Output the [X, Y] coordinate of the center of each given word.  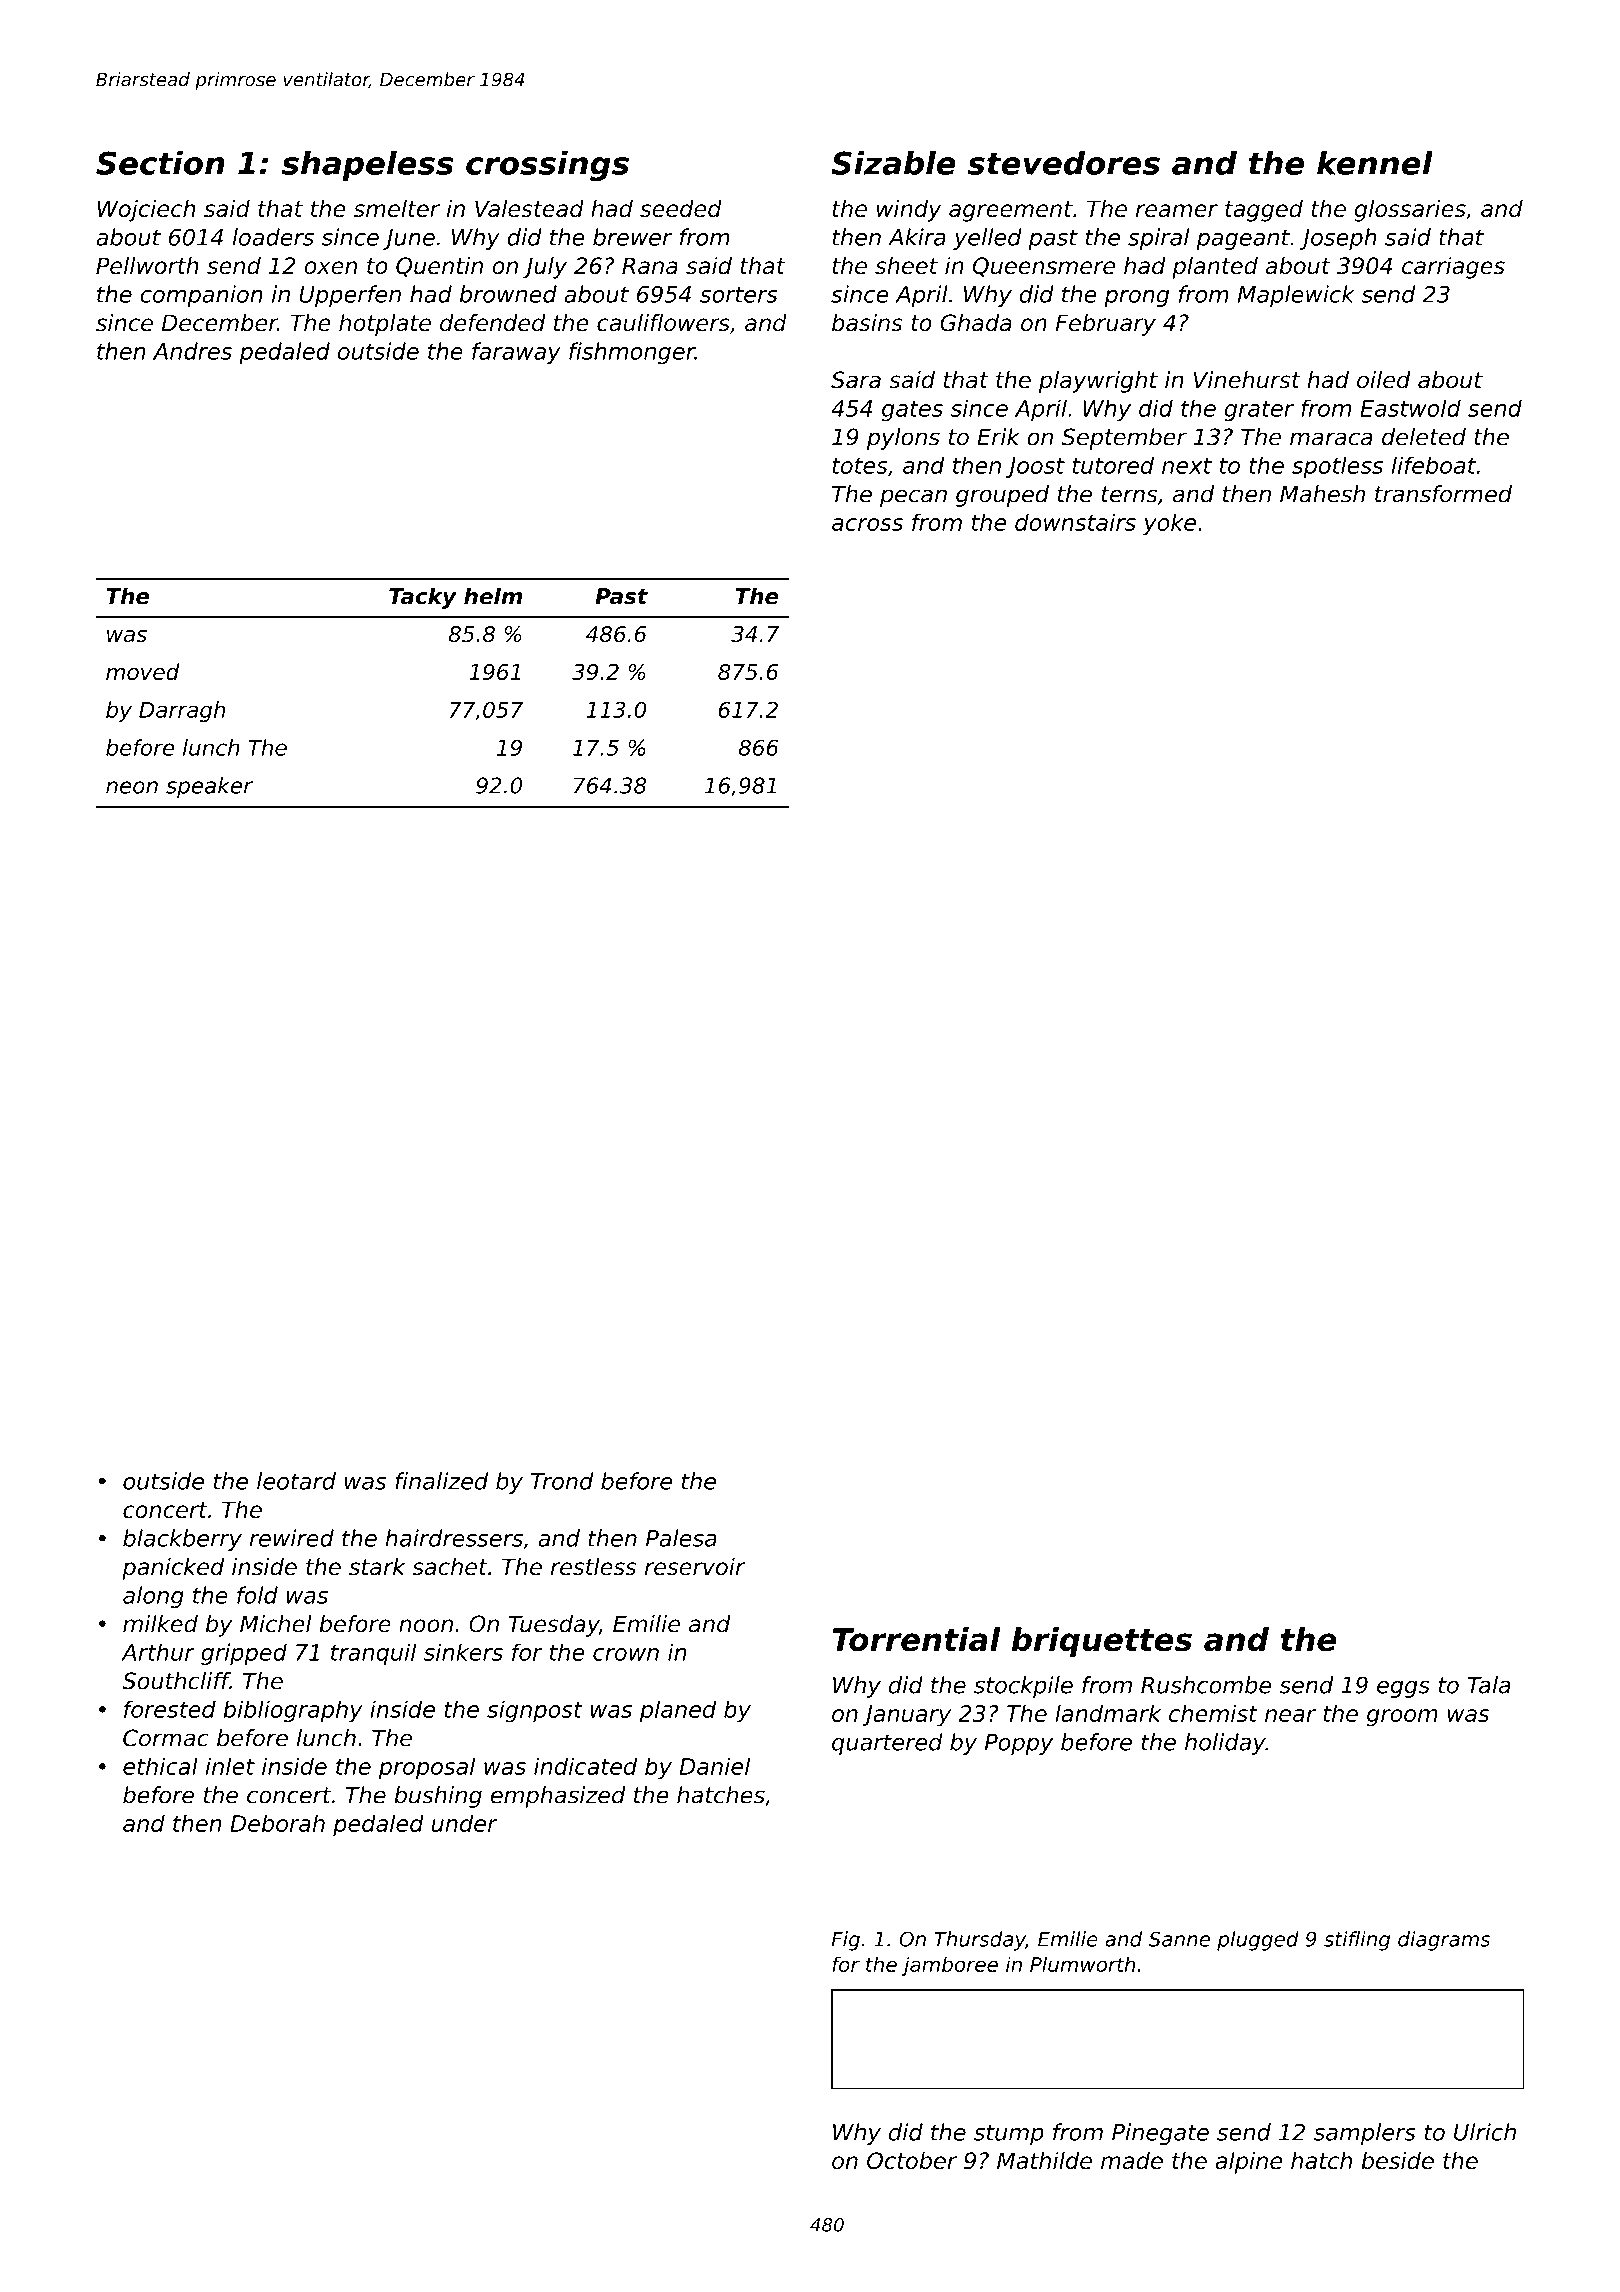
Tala [1489, 1685]
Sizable [893, 163]
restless [594, 1567]
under [465, 1823]
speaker [209, 787]
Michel [276, 1624]
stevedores [1064, 163]
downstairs [1075, 522]
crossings [547, 166]
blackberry [182, 1540]
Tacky [423, 598]
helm [493, 596]
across [867, 524]
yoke [1169, 524]
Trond [562, 1481]
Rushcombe [1206, 1685]
